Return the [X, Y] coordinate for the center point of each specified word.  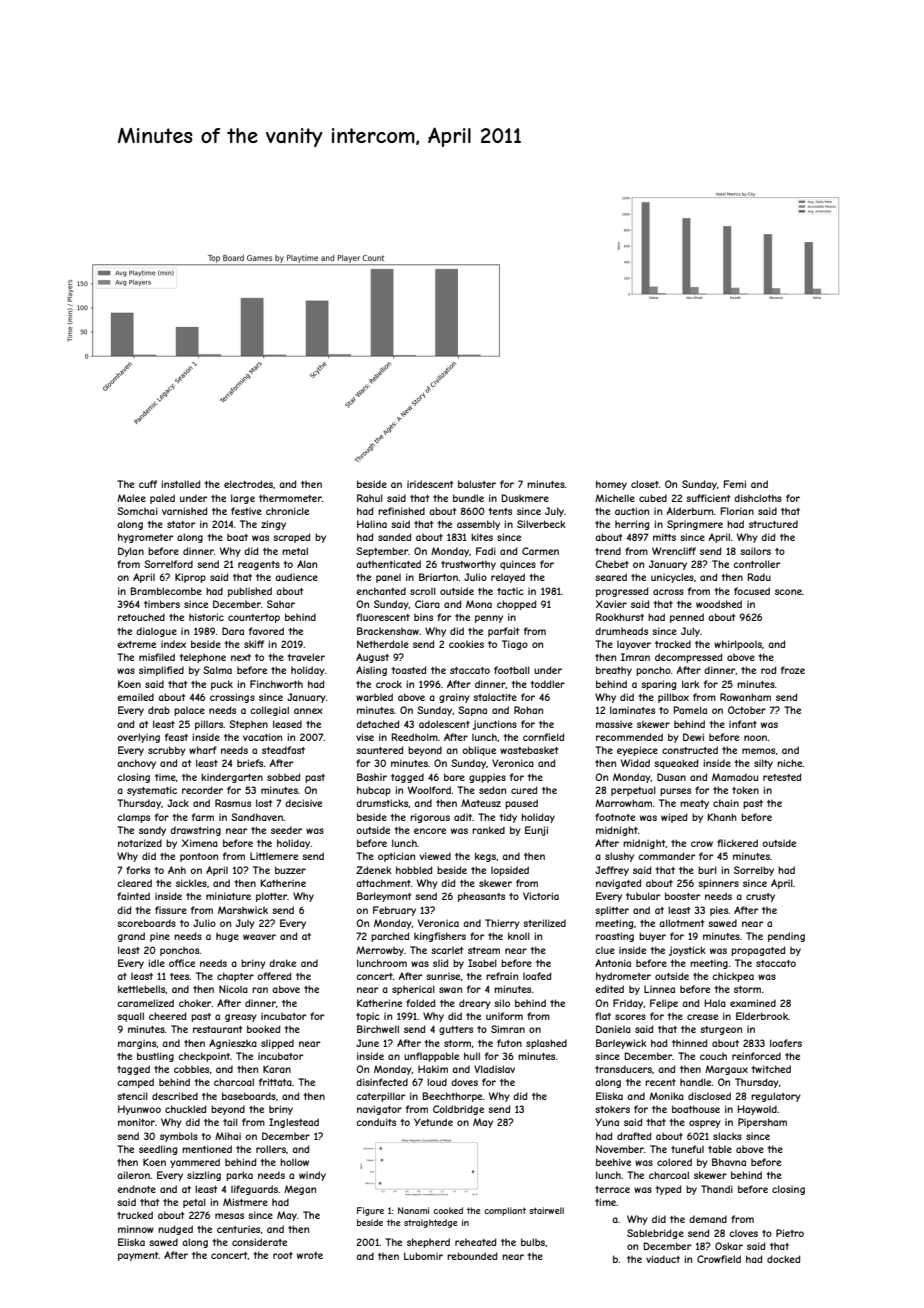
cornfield [543, 737]
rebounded [472, 1256]
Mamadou [735, 777]
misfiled [157, 657]
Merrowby [380, 951]
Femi [735, 484]
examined [753, 1003]
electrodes [248, 484]
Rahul [370, 498]
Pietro [790, 1233]
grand [131, 937]
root [283, 1255]
